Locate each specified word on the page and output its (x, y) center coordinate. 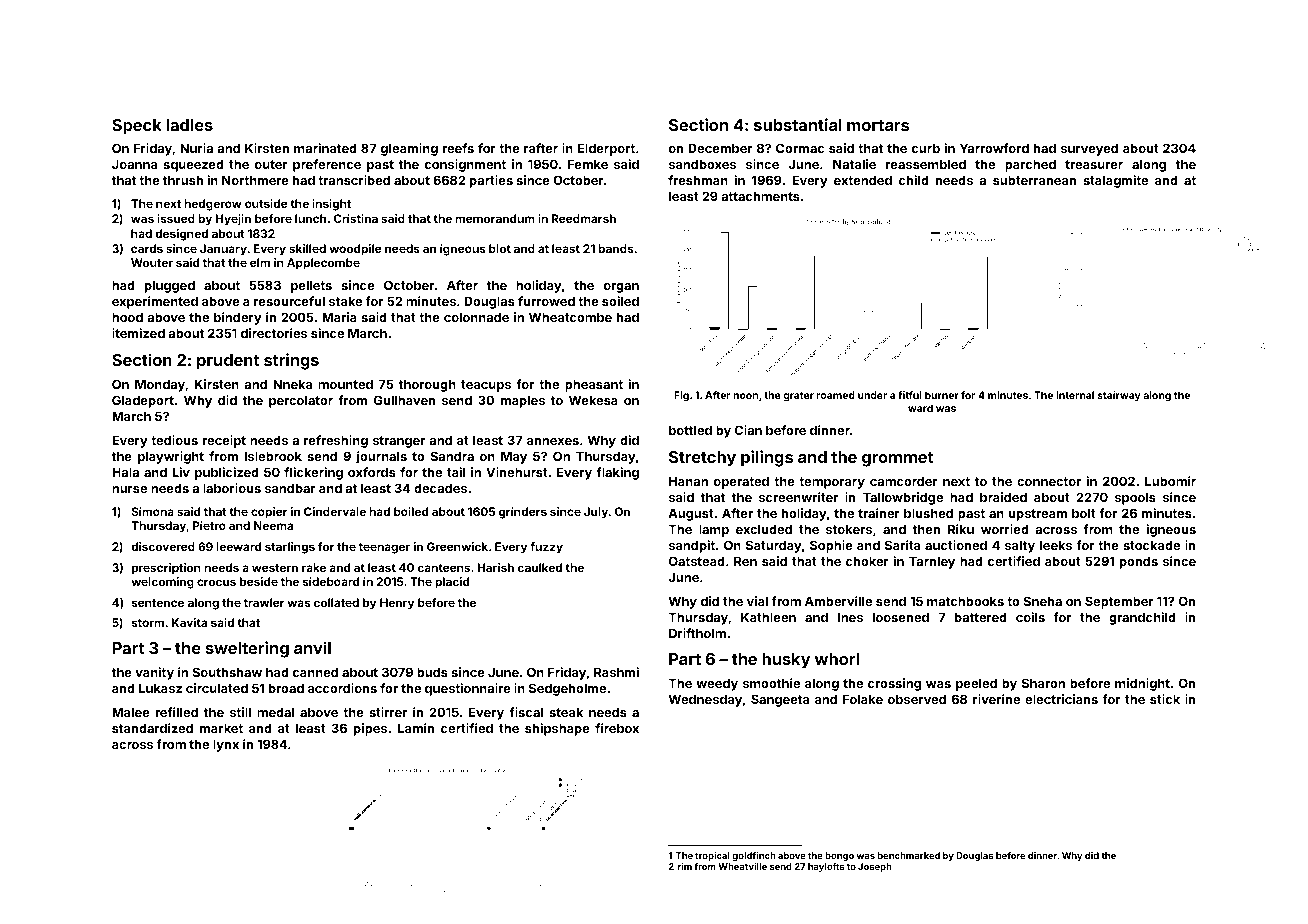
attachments (760, 196)
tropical (712, 856)
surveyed (1089, 149)
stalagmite (1115, 181)
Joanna (134, 164)
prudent (228, 362)
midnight (1142, 684)
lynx (226, 745)
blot (500, 248)
